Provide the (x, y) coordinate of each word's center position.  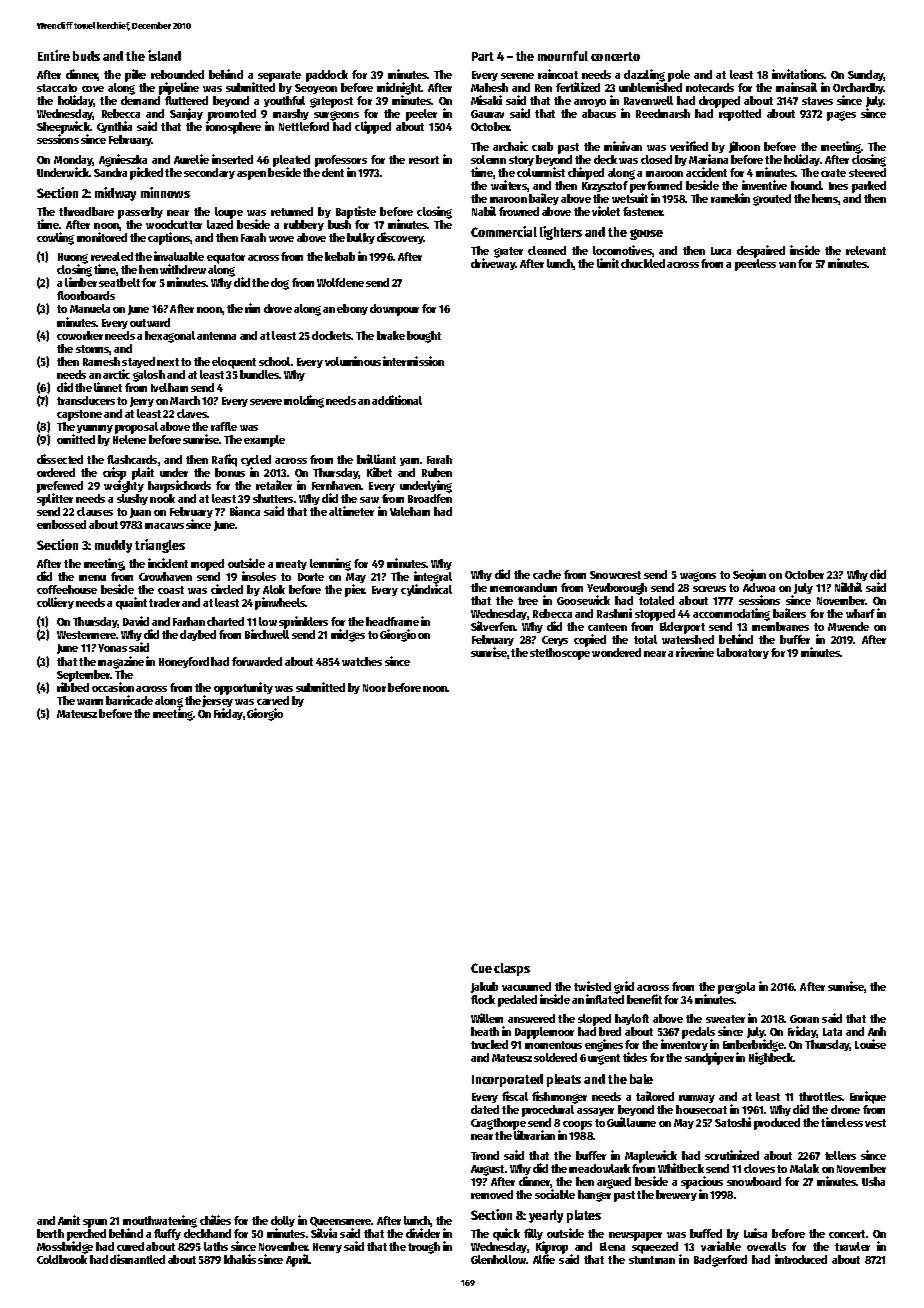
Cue (481, 968)
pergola (736, 988)
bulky (361, 238)
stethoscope (560, 654)
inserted (232, 159)
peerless (755, 265)
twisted (592, 986)
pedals (698, 1033)
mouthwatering (160, 1221)
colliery (55, 603)
